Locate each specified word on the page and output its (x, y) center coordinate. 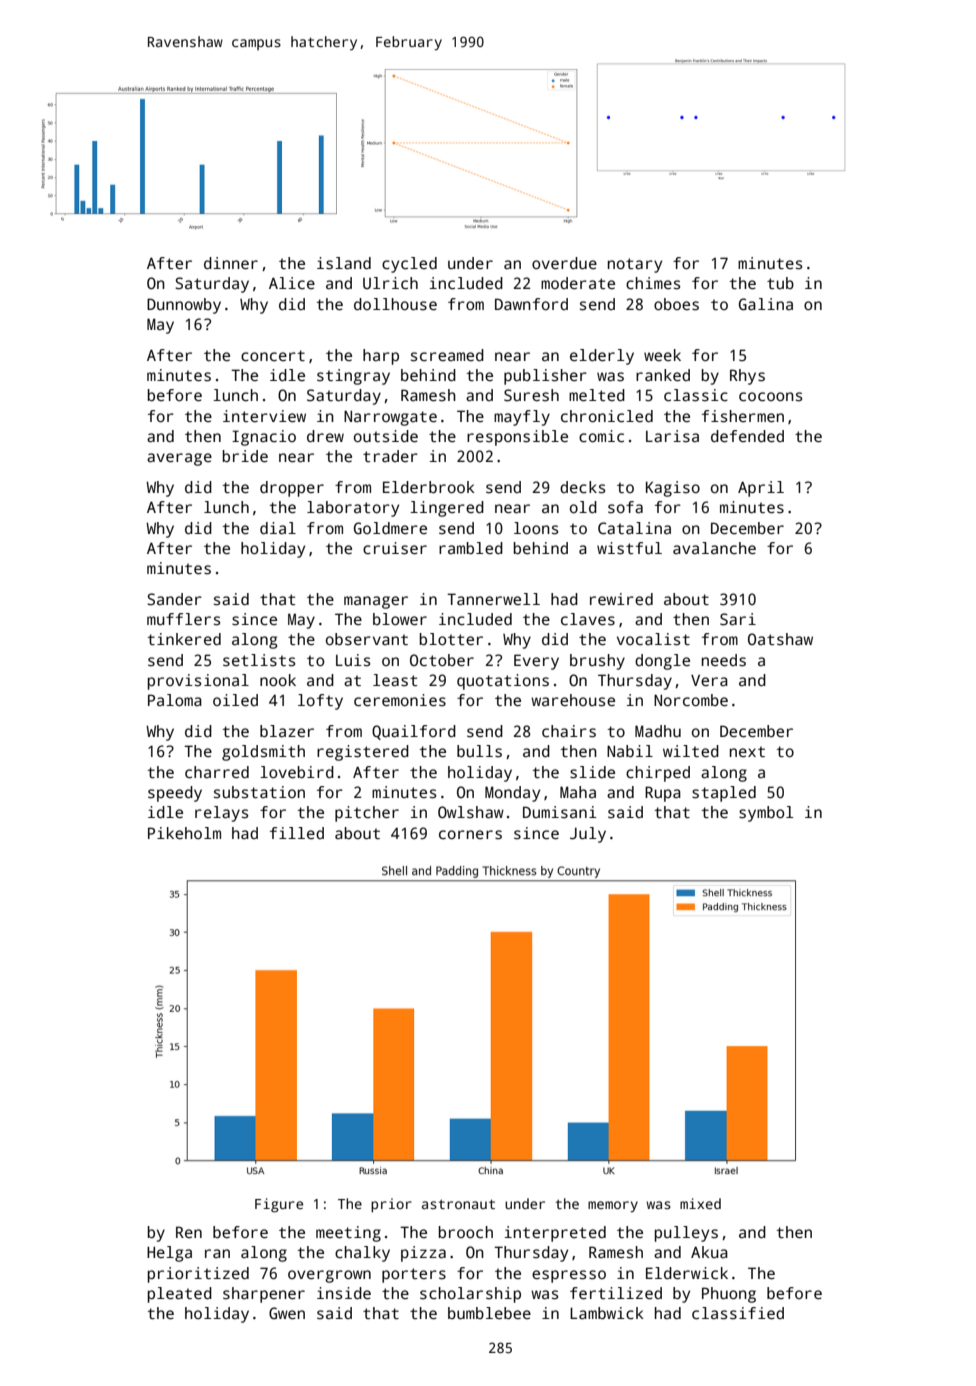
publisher (545, 377)
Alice (292, 283)
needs (724, 660)
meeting (348, 1234)
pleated (180, 1295)
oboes (676, 304)
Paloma (175, 700)
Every (536, 662)
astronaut (458, 1204)
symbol (766, 814)
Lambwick (607, 1313)
